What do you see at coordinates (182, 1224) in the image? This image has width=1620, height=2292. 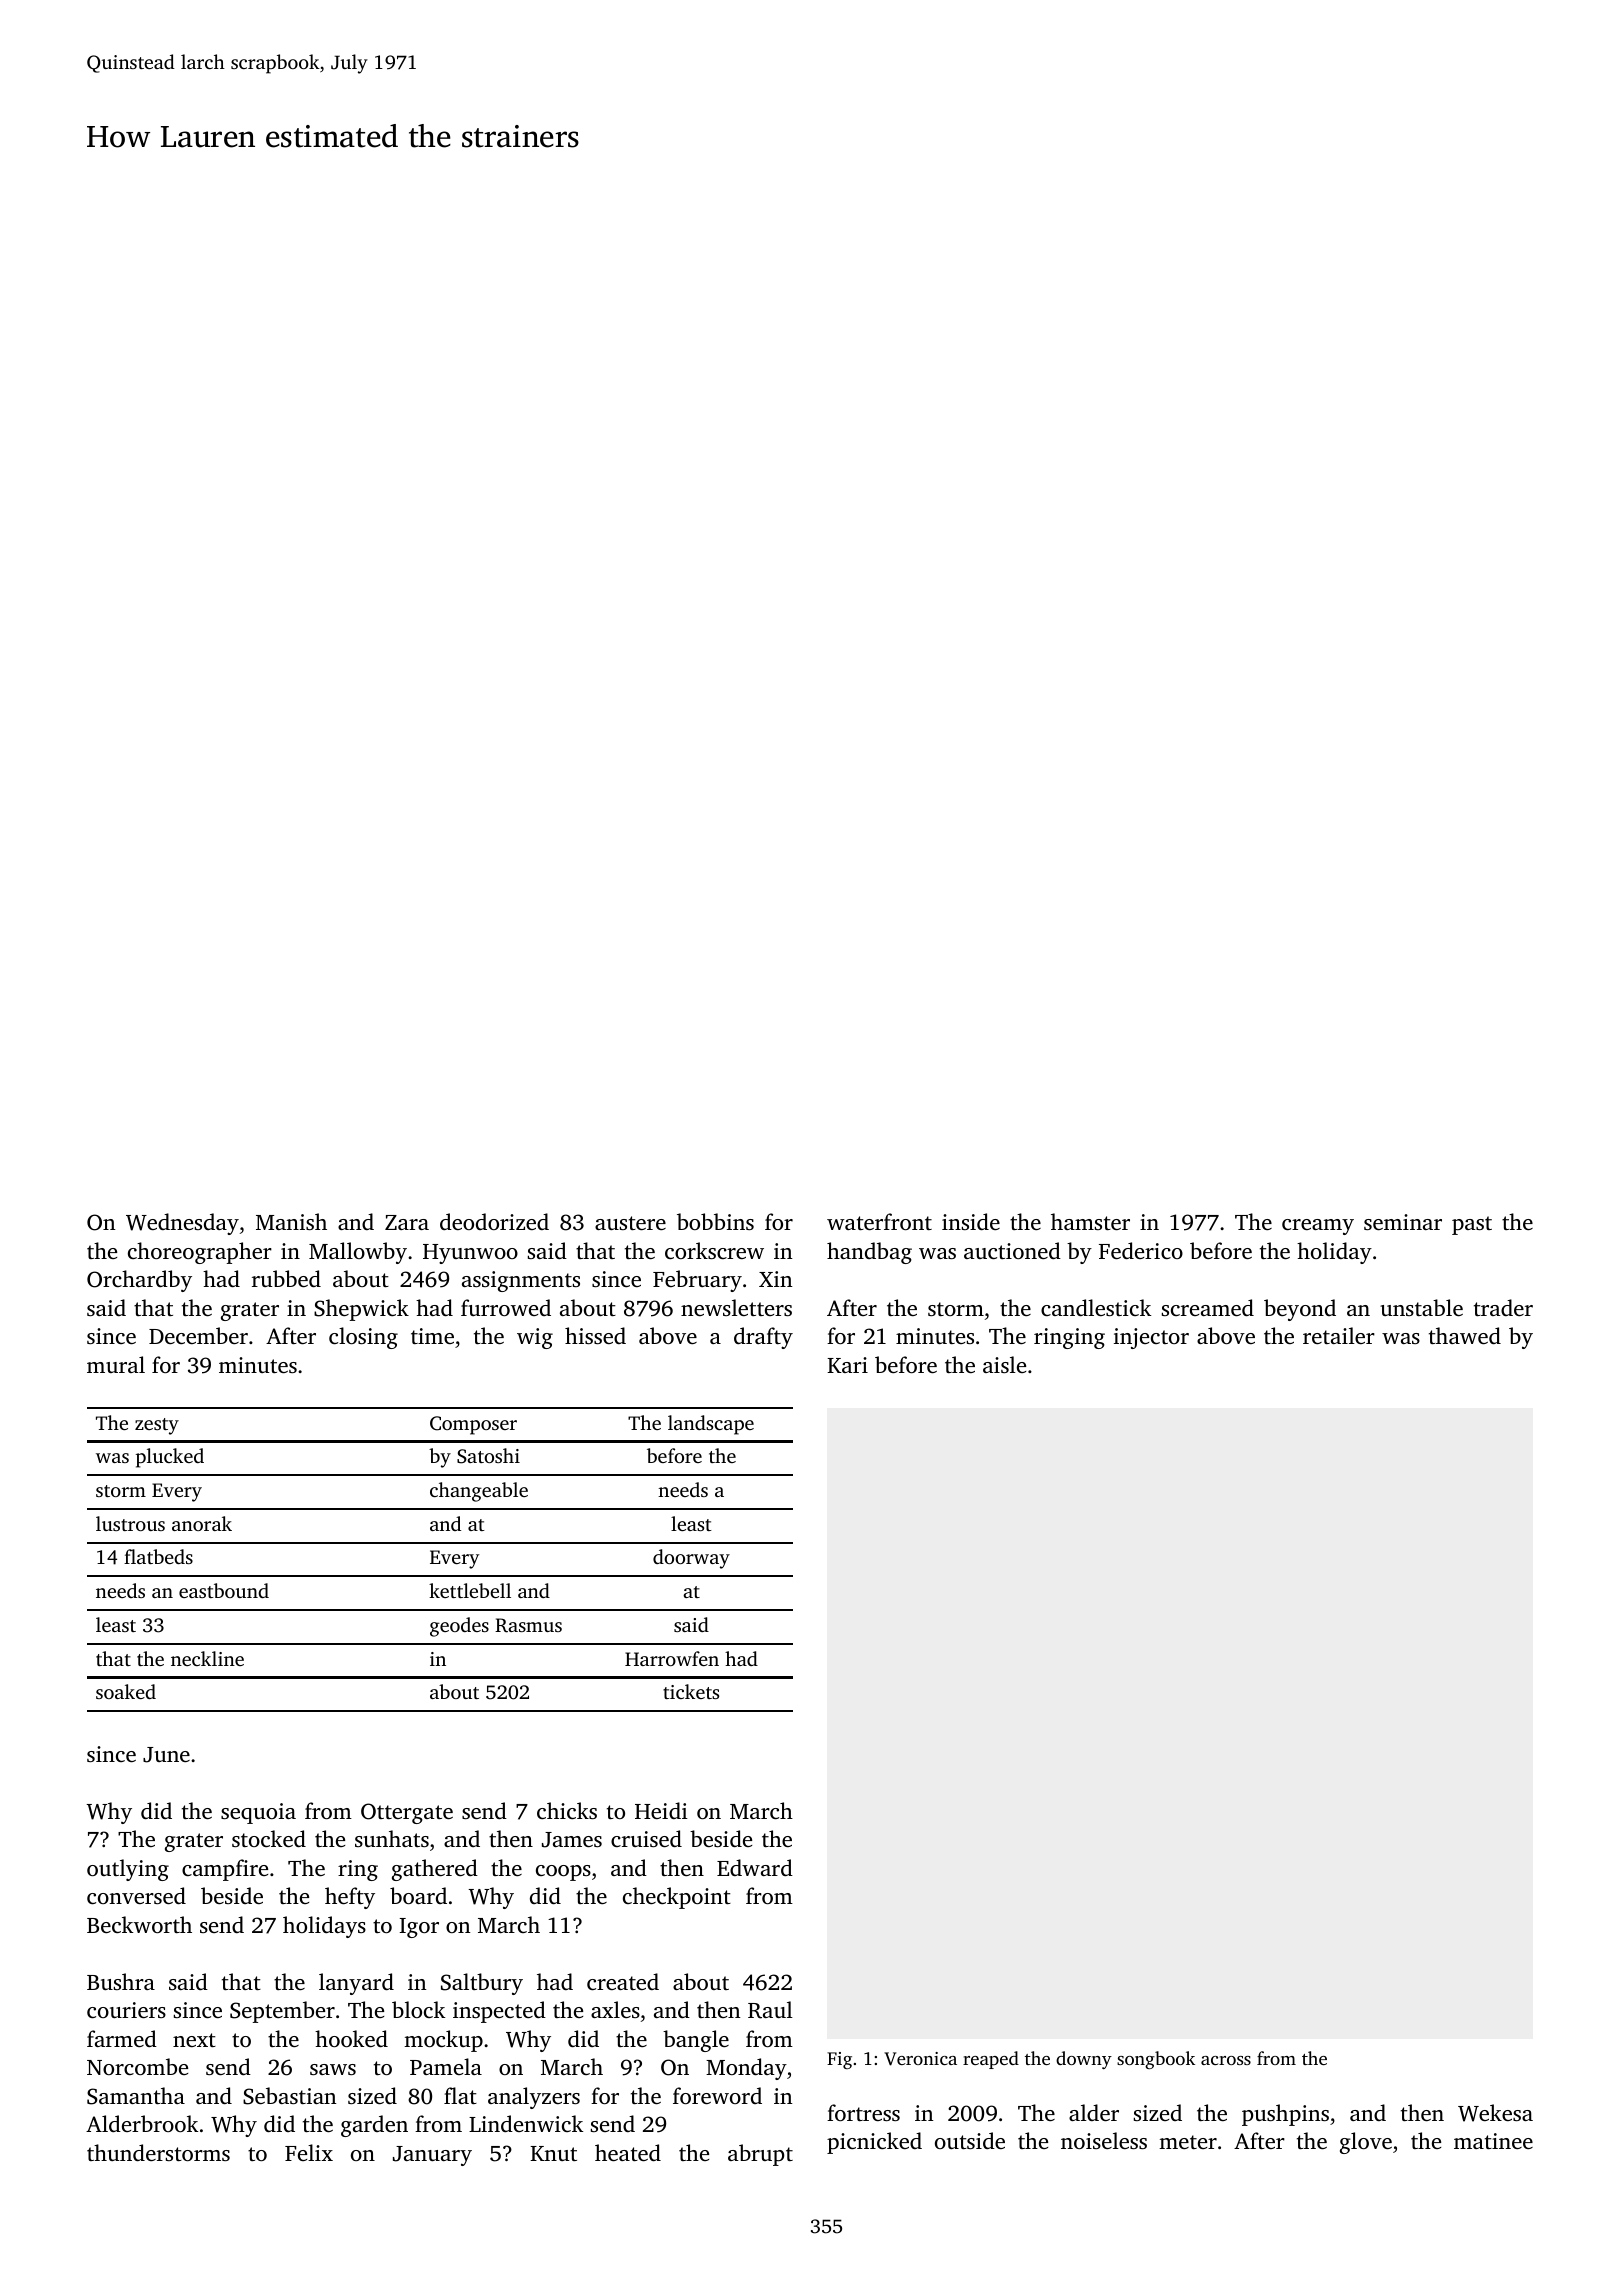 I see `Wednesday` at bounding box center [182, 1224].
